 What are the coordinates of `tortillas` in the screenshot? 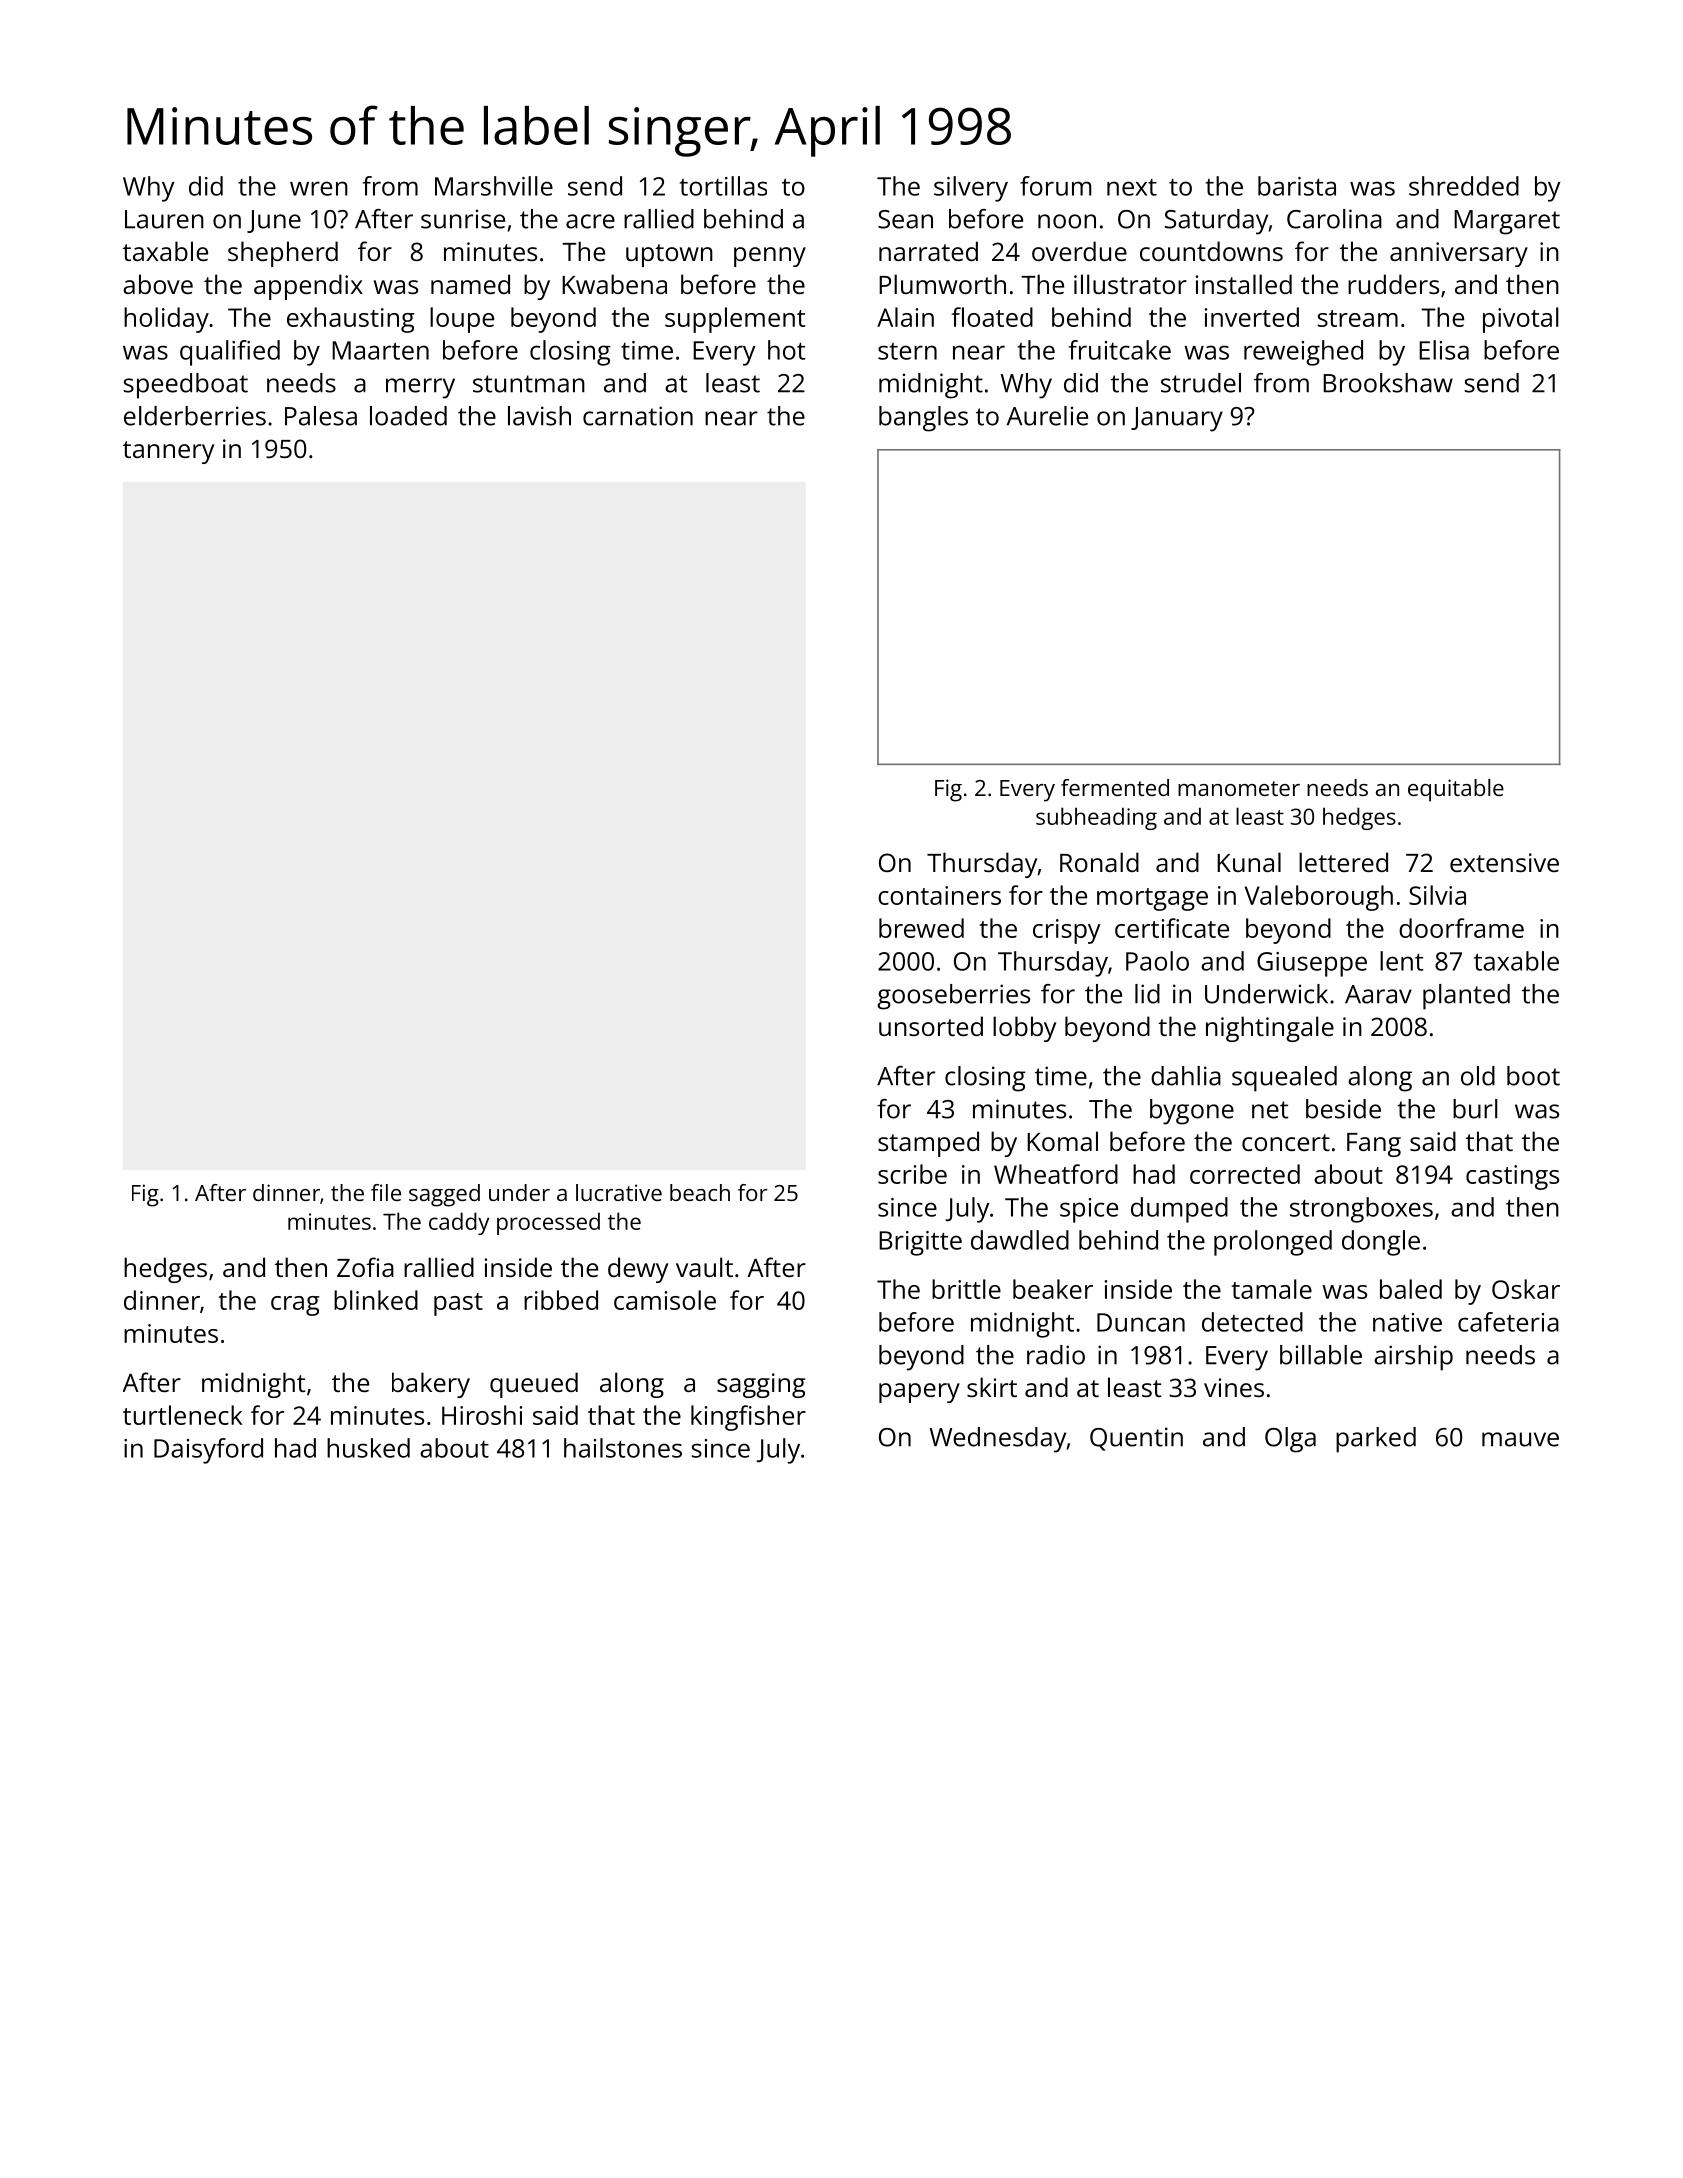 It's located at (723, 186).
